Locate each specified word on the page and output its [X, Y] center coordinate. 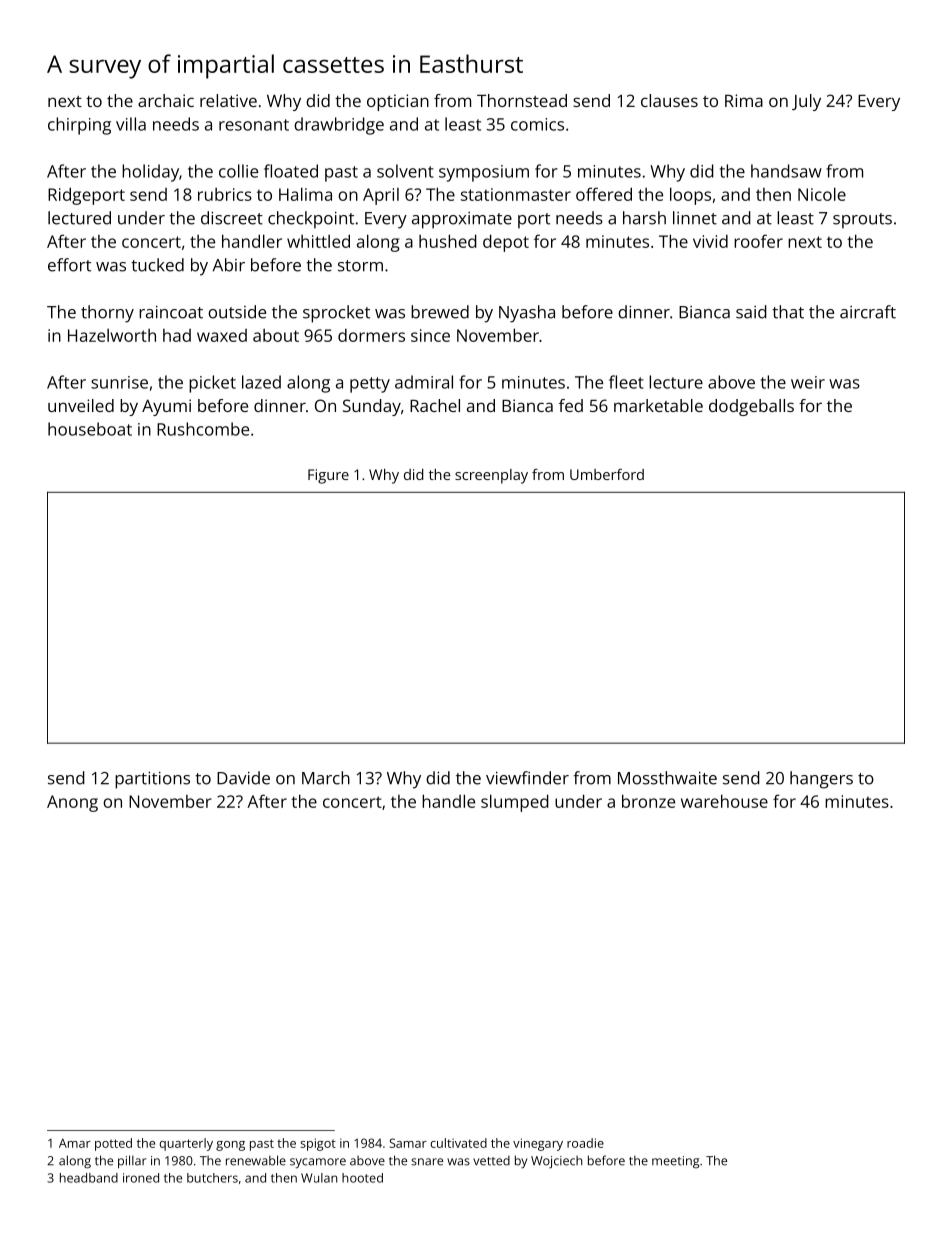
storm [360, 266]
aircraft [868, 312]
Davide [243, 778]
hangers [821, 780]
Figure [328, 476]
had [177, 335]
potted [113, 1144]
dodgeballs [751, 407]
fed [571, 405]
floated [291, 171]
